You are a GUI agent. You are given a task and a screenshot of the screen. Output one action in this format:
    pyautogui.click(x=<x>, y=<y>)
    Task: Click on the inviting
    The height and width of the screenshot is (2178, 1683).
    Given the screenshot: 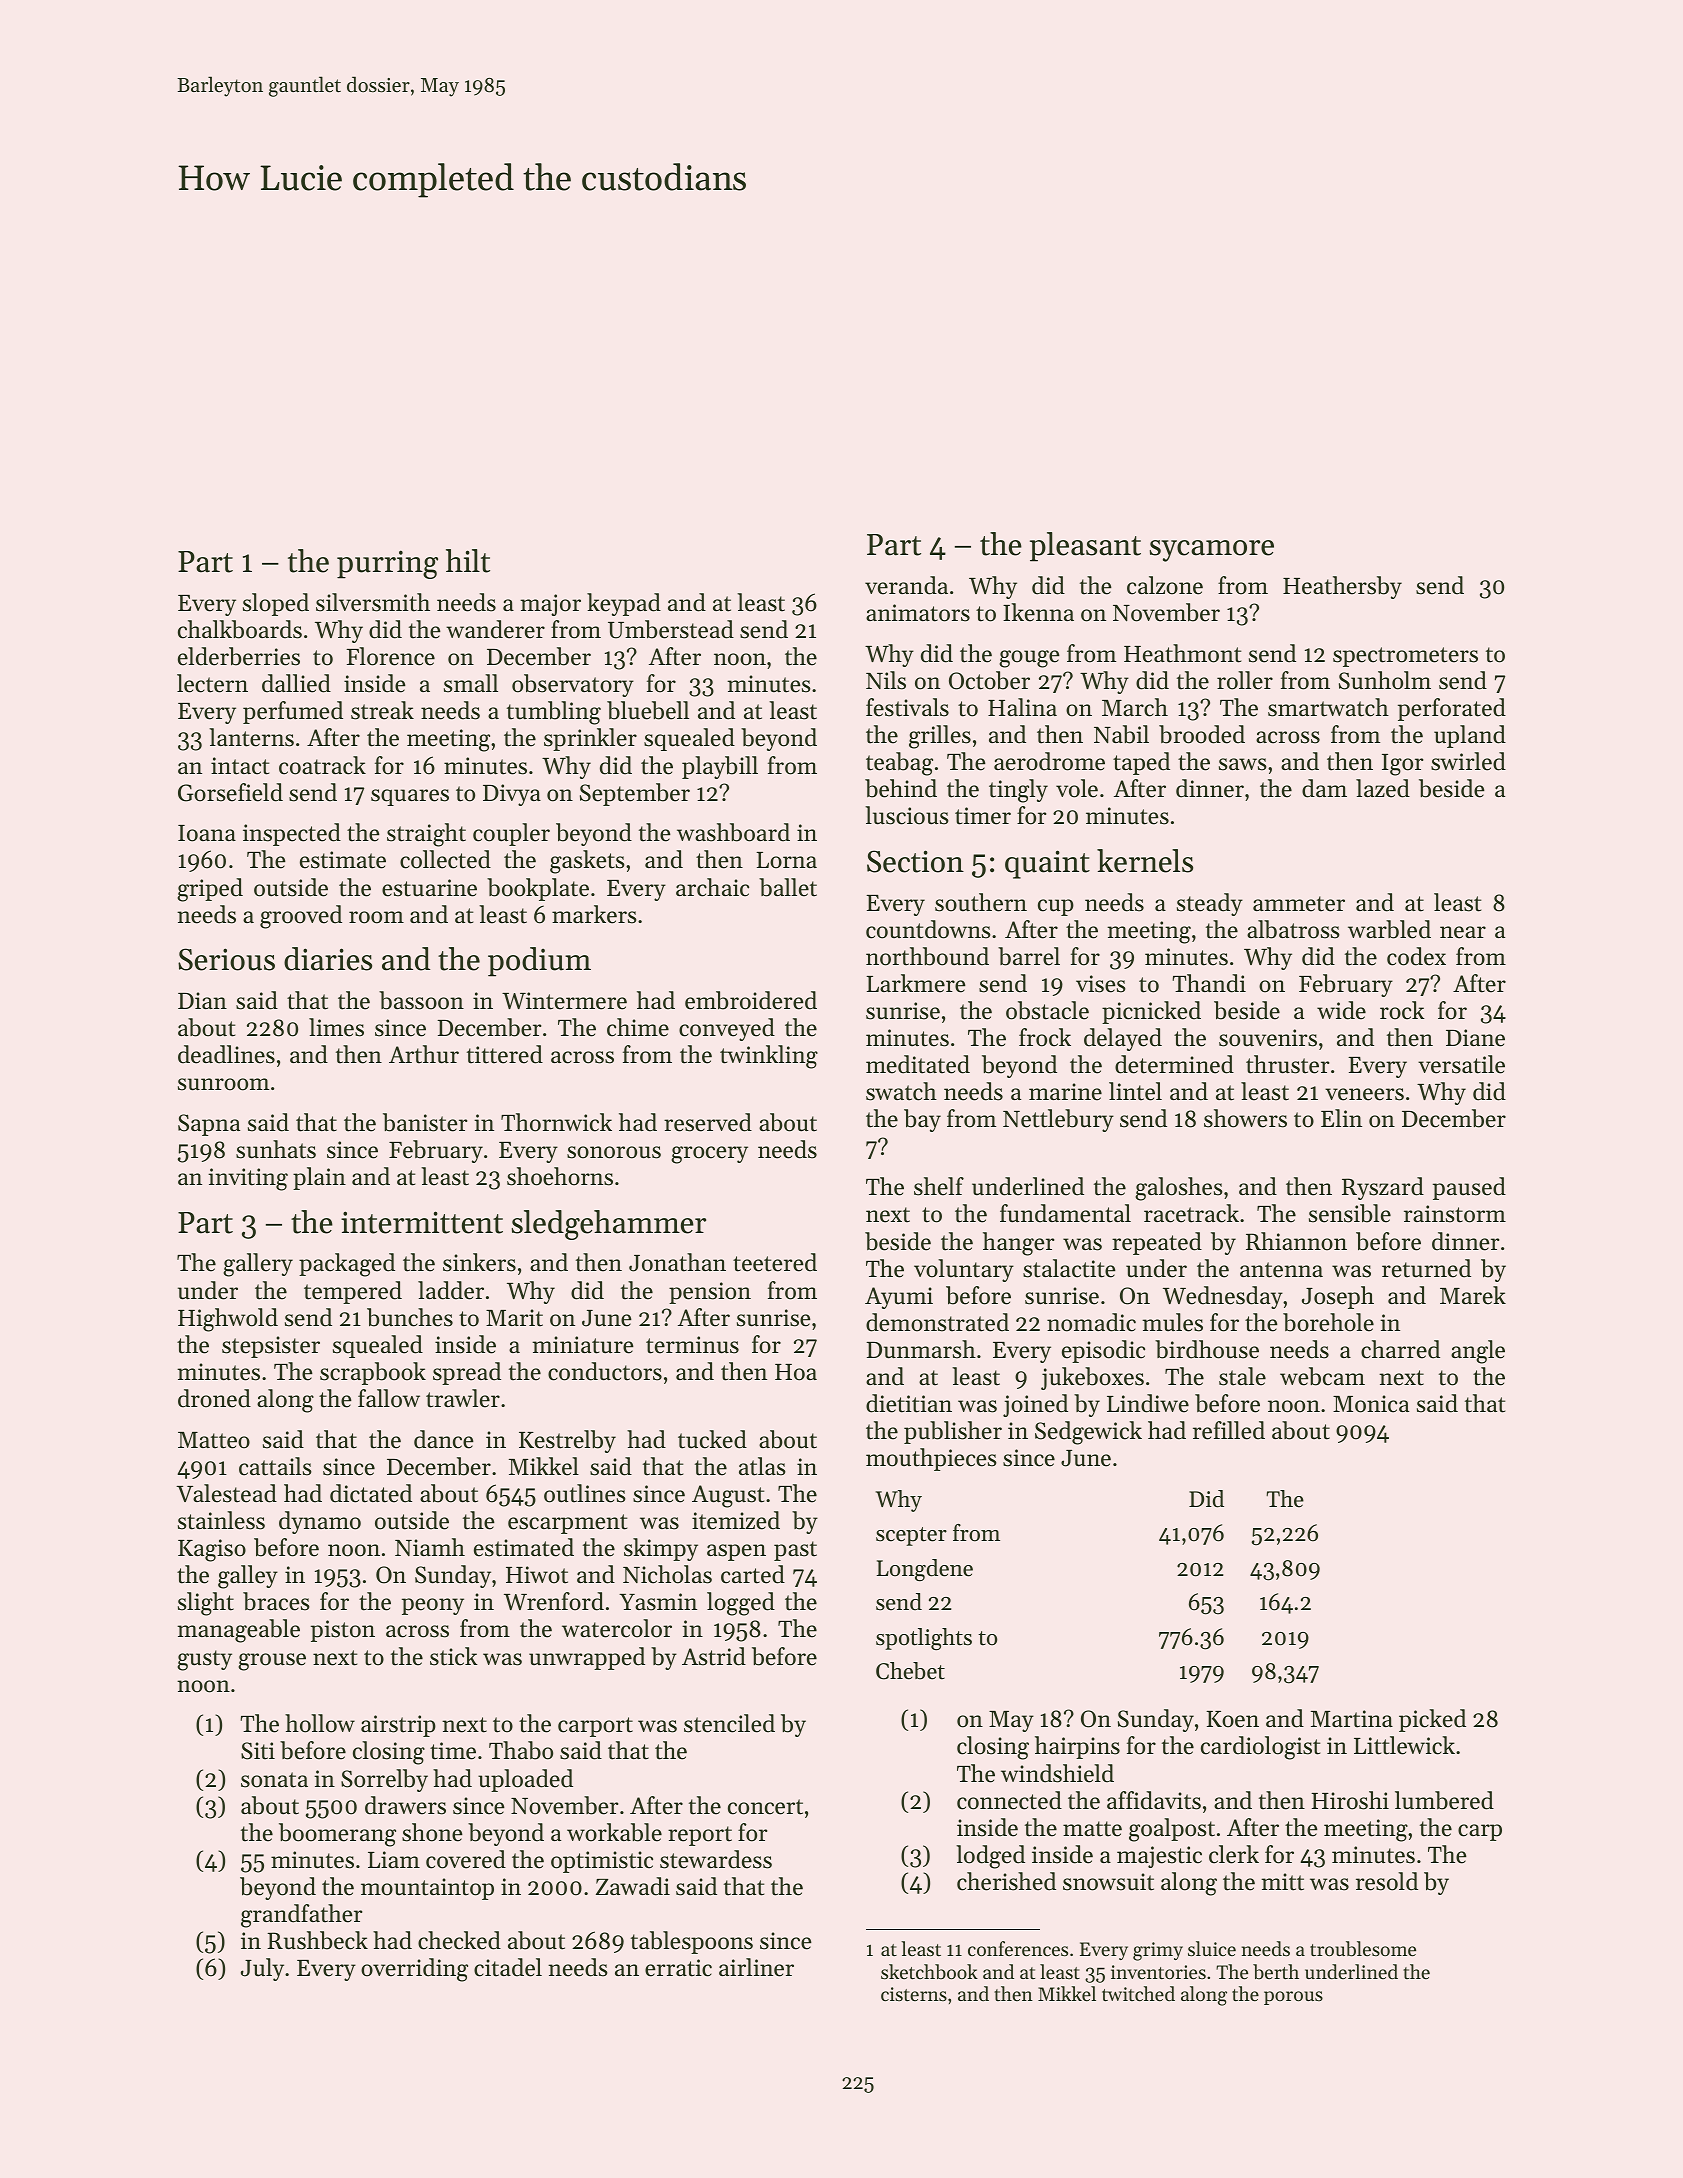 What is the action you would take?
    pyautogui.click(x=248, y=1179)
